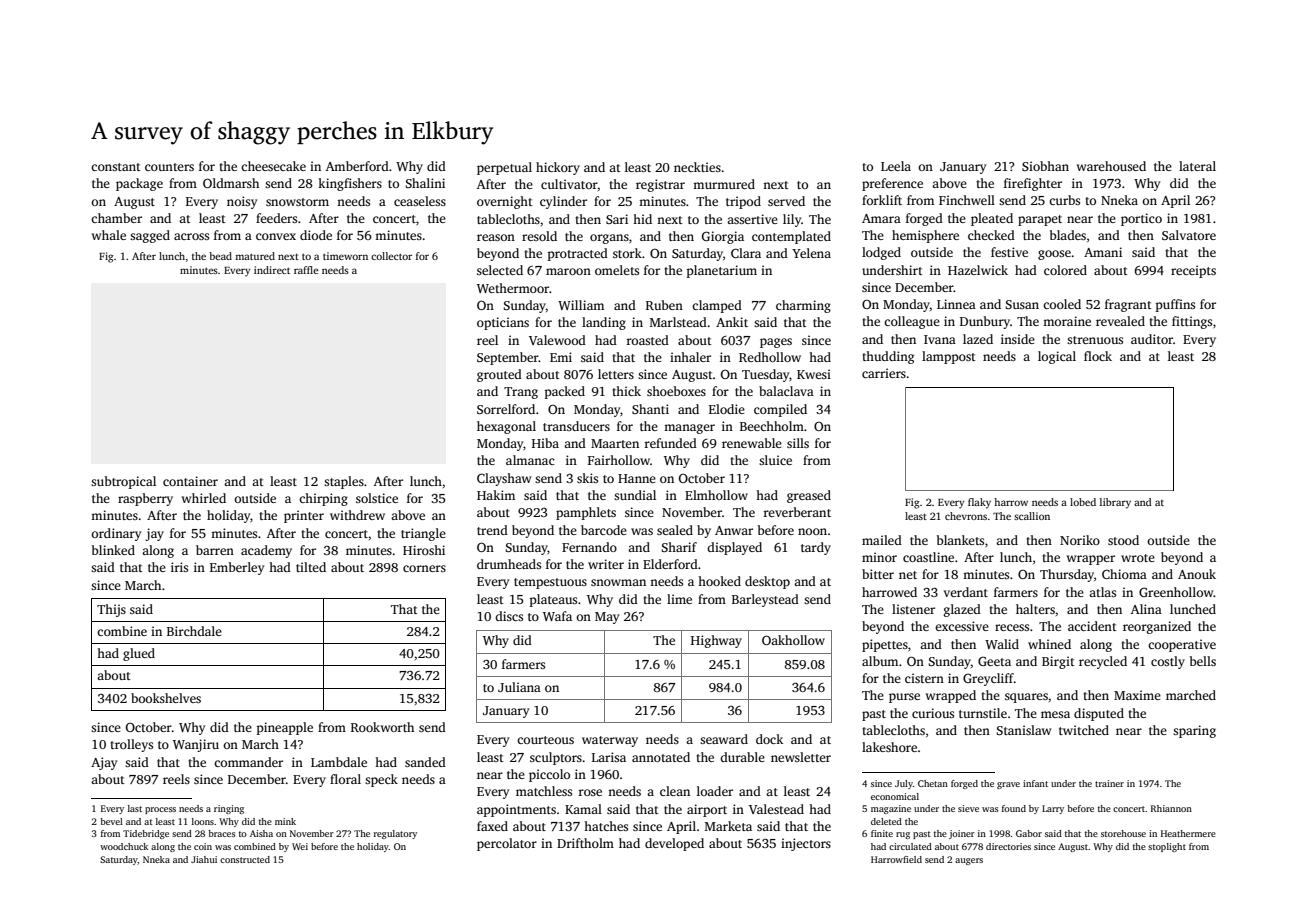 This document has width=1308, height=924. I want to click on puffins, so click(1175, 305).
